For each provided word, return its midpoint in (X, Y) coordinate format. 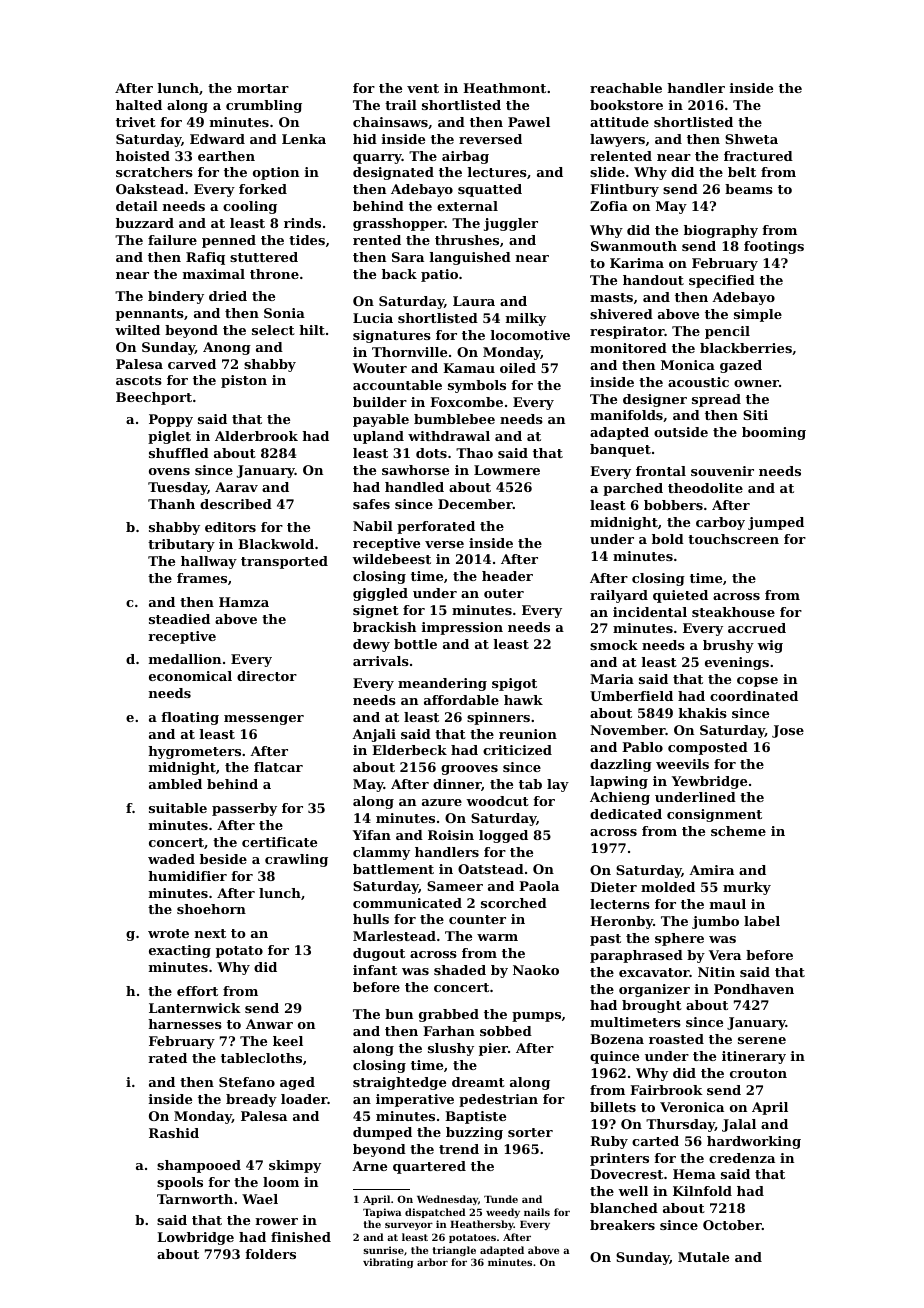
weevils (682, 764)
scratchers (154, 172)
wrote (168, 933)
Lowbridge (195, 1238)
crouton (758, 1073)
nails (537, 1212)
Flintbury (624, 190)
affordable (461, 700)
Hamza (244, 602)
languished (470, 258)
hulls (371, 919)
